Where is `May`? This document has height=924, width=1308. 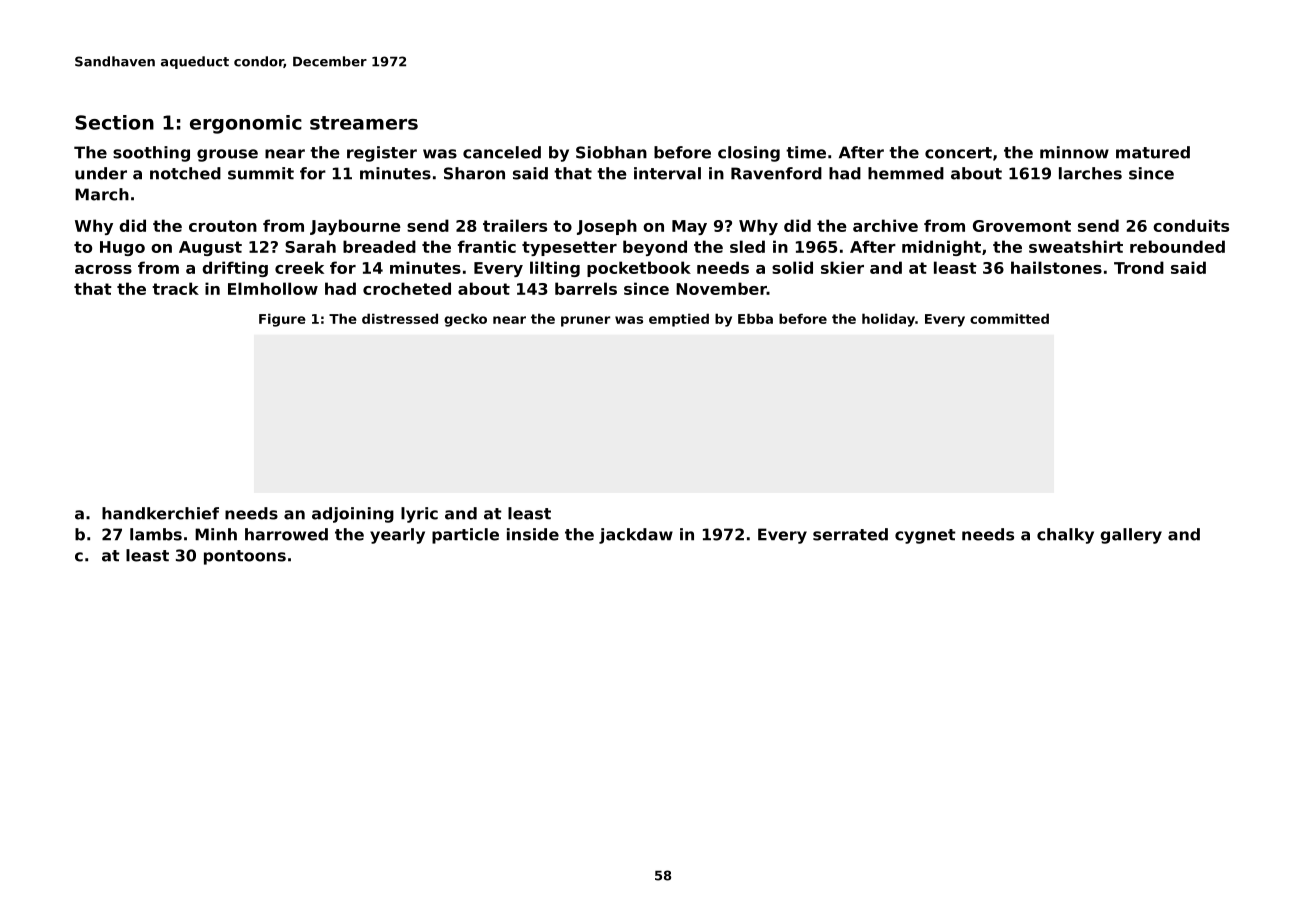
May is located at coordinates (689, 227).
